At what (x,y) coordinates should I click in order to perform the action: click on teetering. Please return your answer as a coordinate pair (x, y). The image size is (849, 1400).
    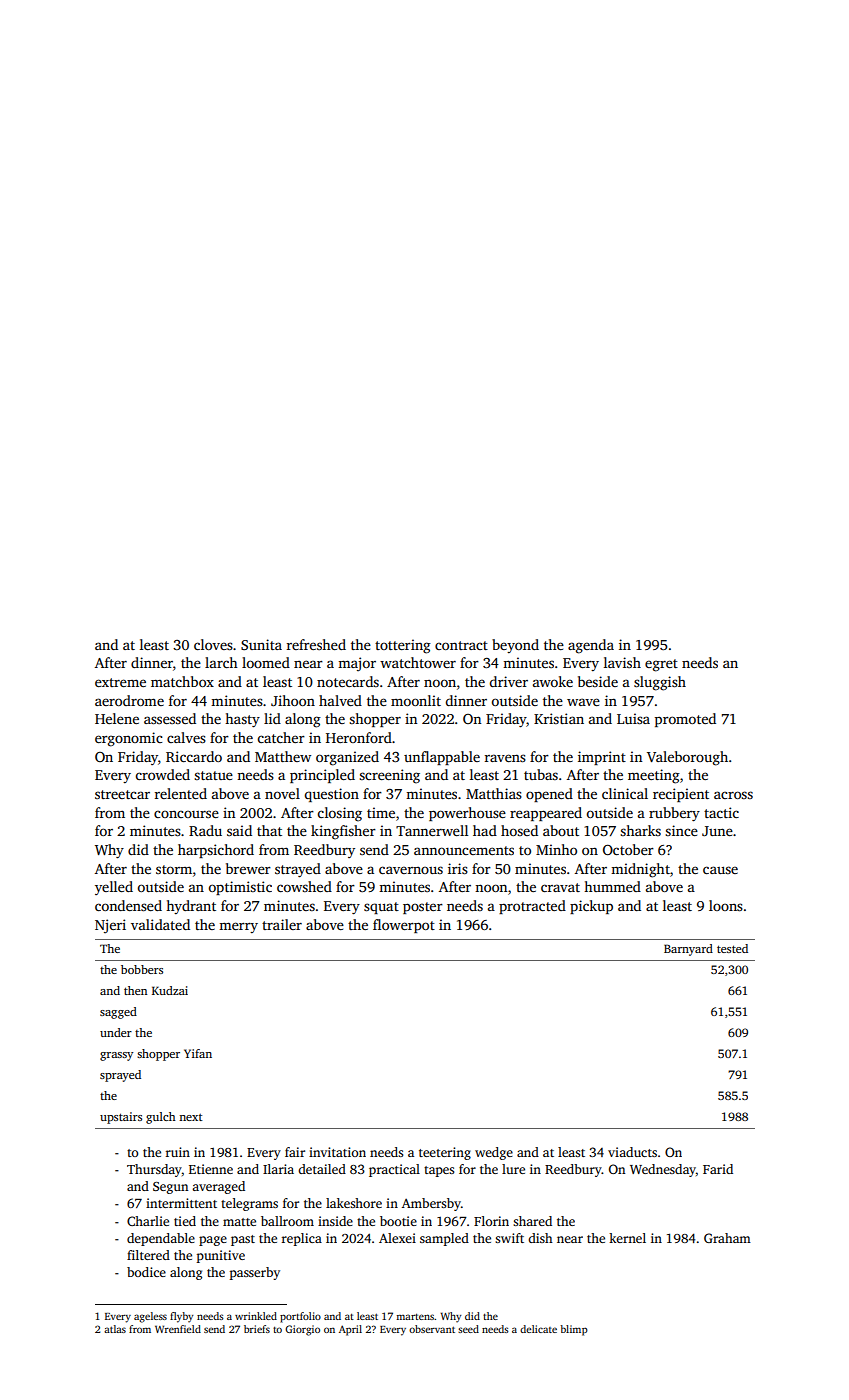
    Looking at the image, I should click on (445, 1153).
